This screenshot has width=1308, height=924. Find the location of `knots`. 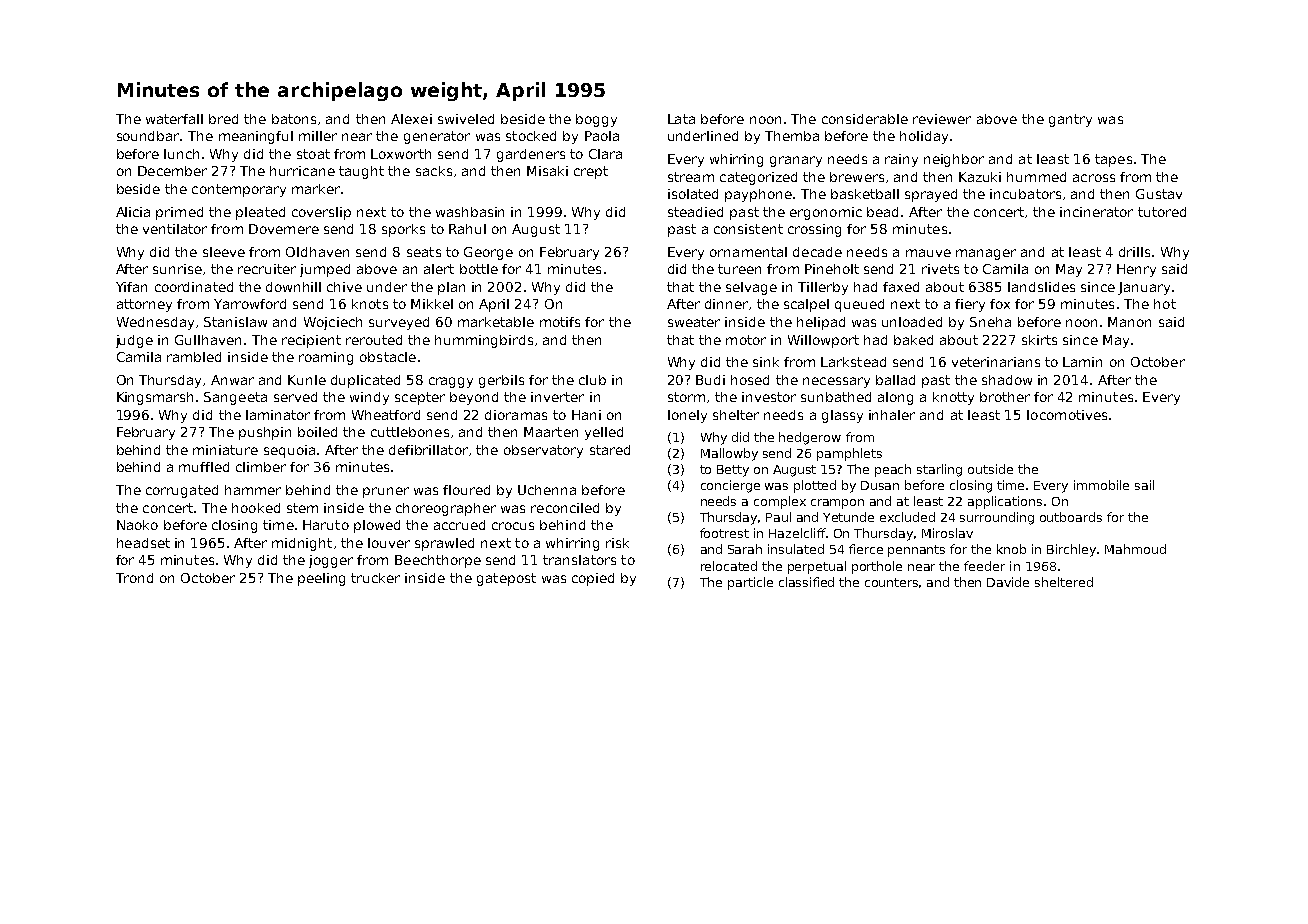

knots is located at coordinates (370, 304).
